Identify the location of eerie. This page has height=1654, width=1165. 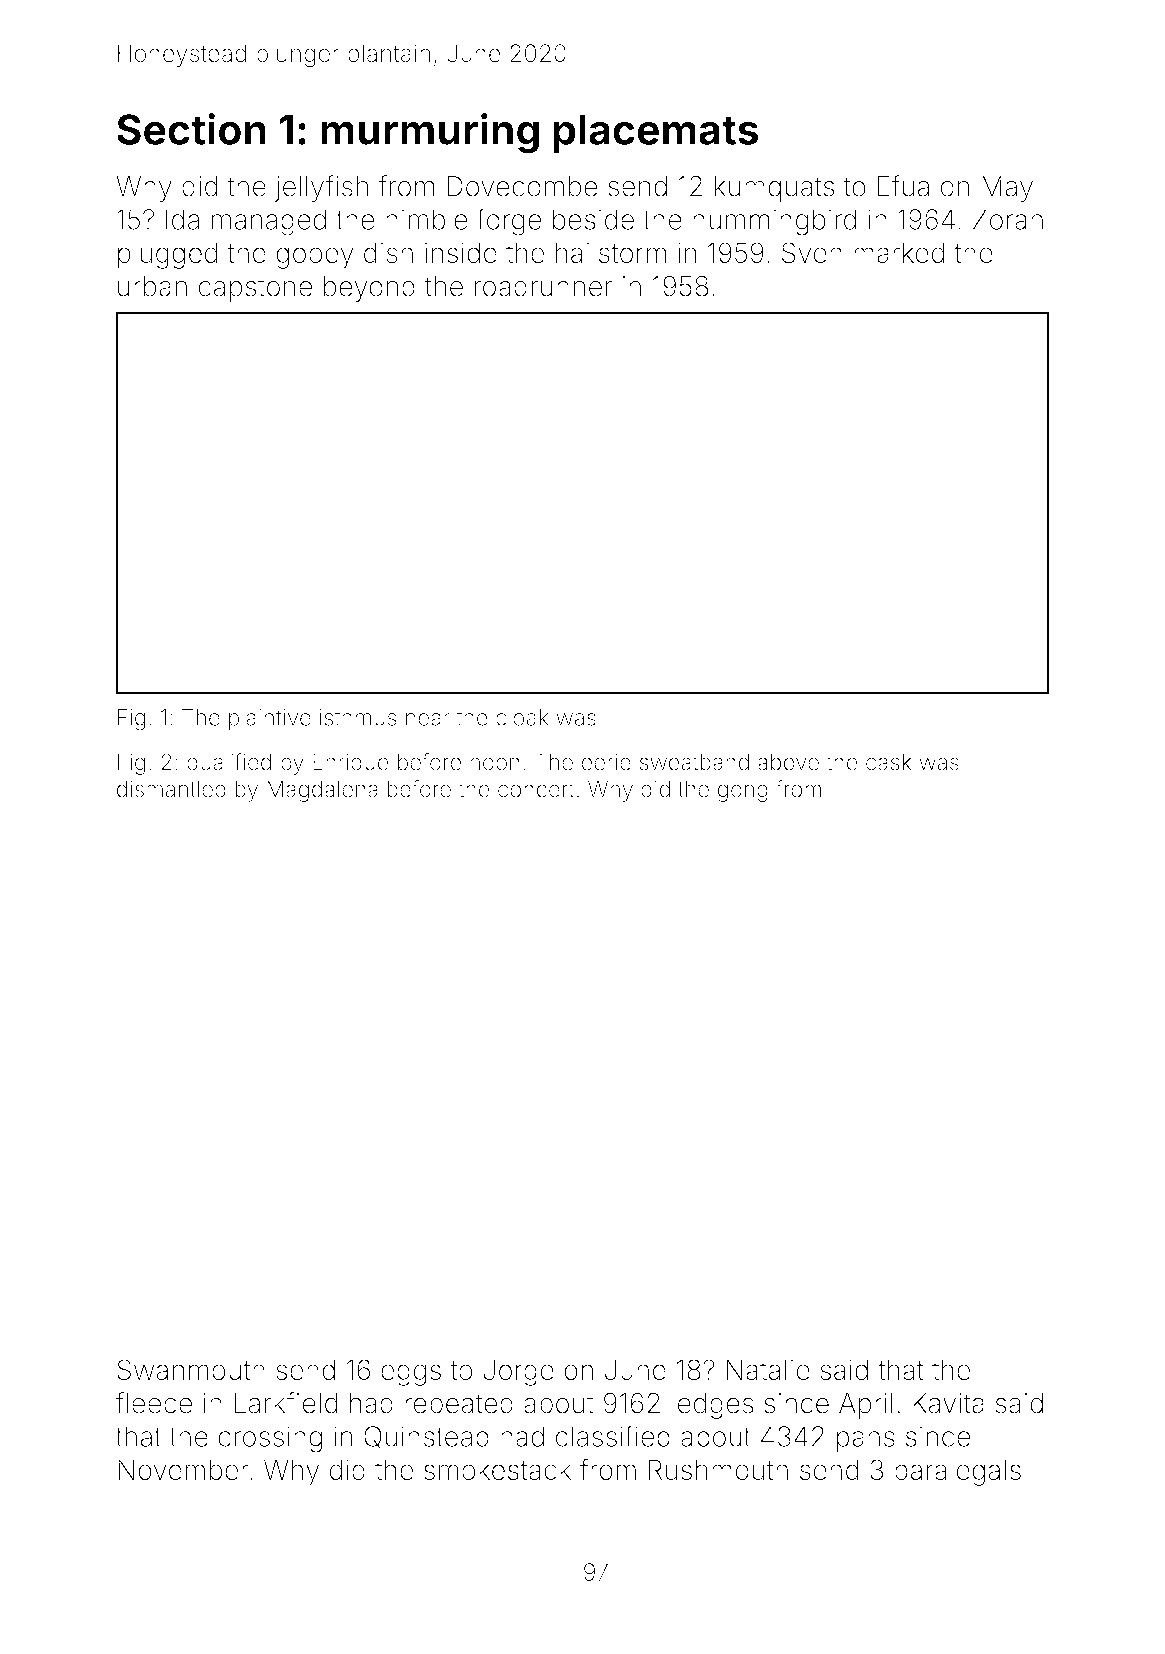
(606, 762).
